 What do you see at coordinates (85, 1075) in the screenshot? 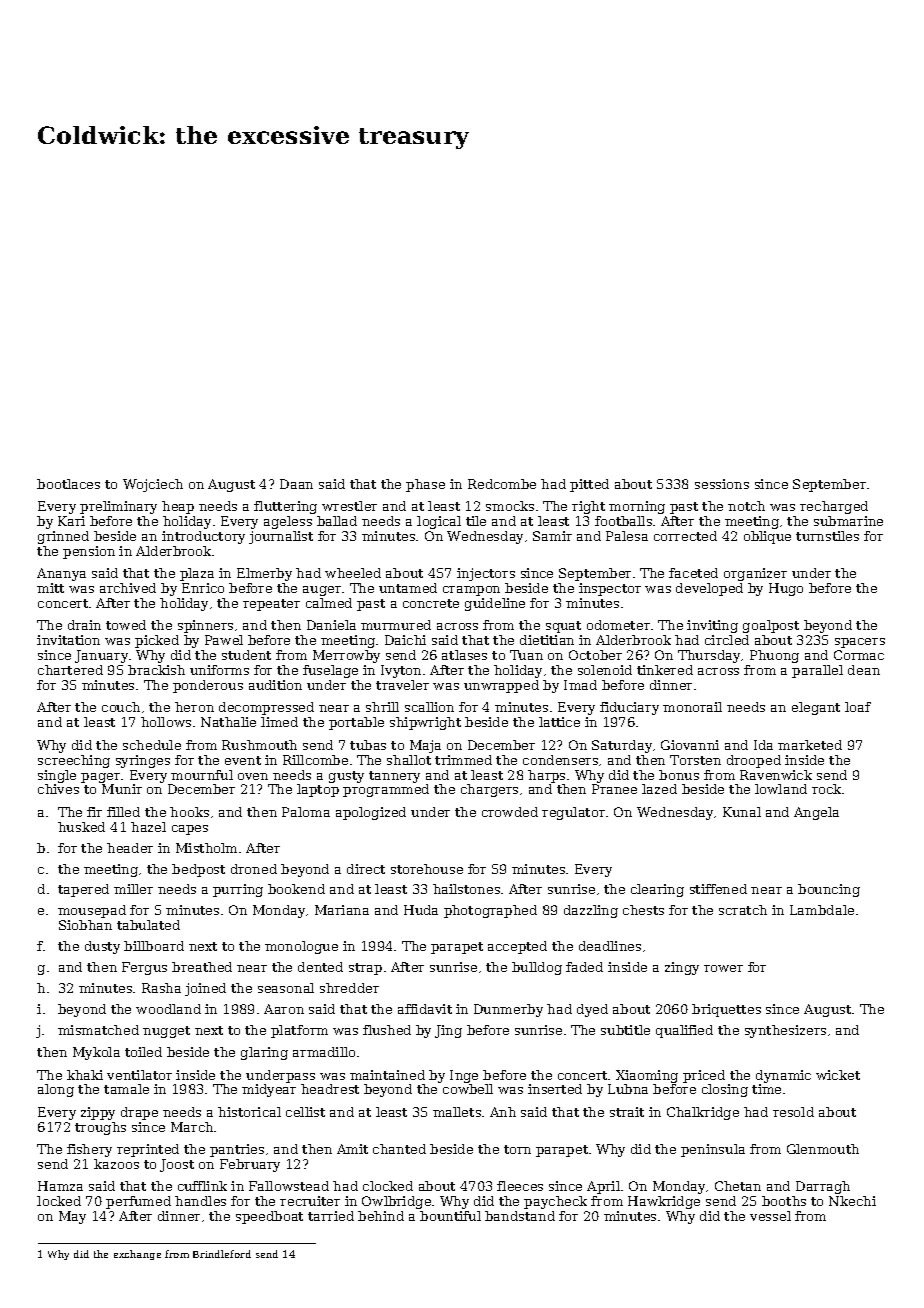
I see `khaki` at bounding box center [85, 1075].
